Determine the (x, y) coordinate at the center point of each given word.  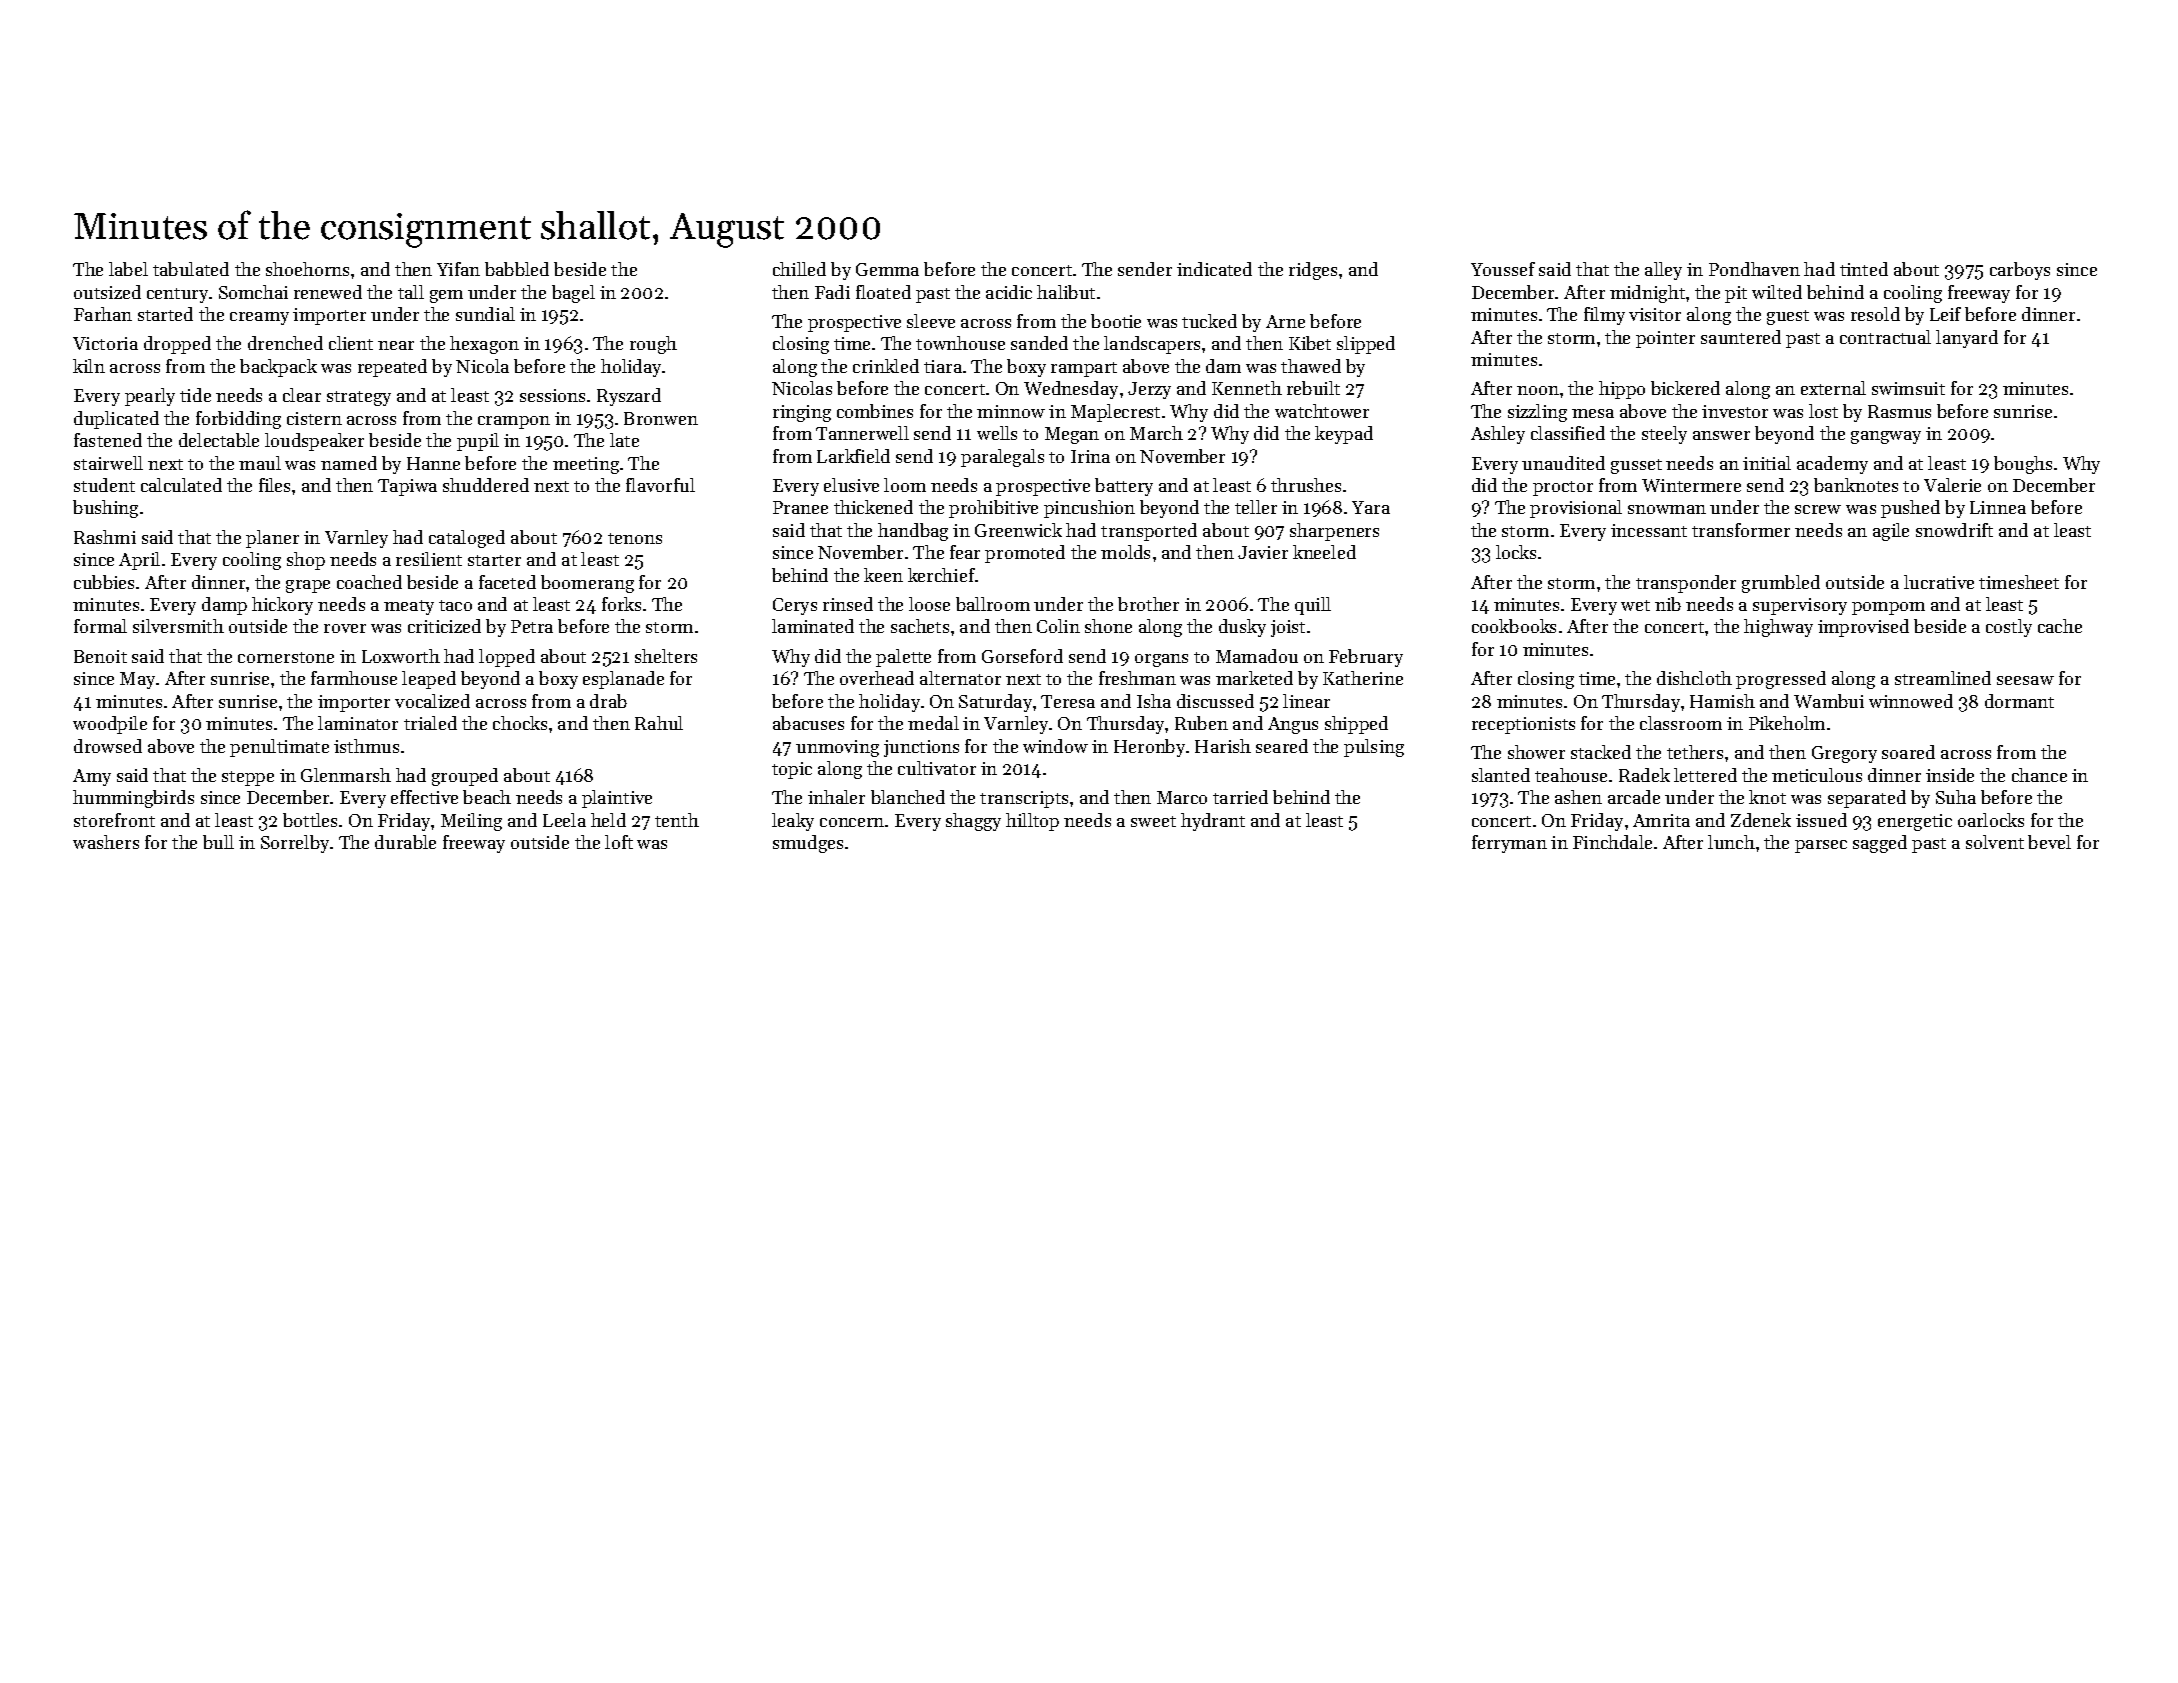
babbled (517, 269)
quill (1313, 606)
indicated (1214, 269)
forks (621, 604)
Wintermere (1691, 485)
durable (405, 842)
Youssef (1503, 269)
